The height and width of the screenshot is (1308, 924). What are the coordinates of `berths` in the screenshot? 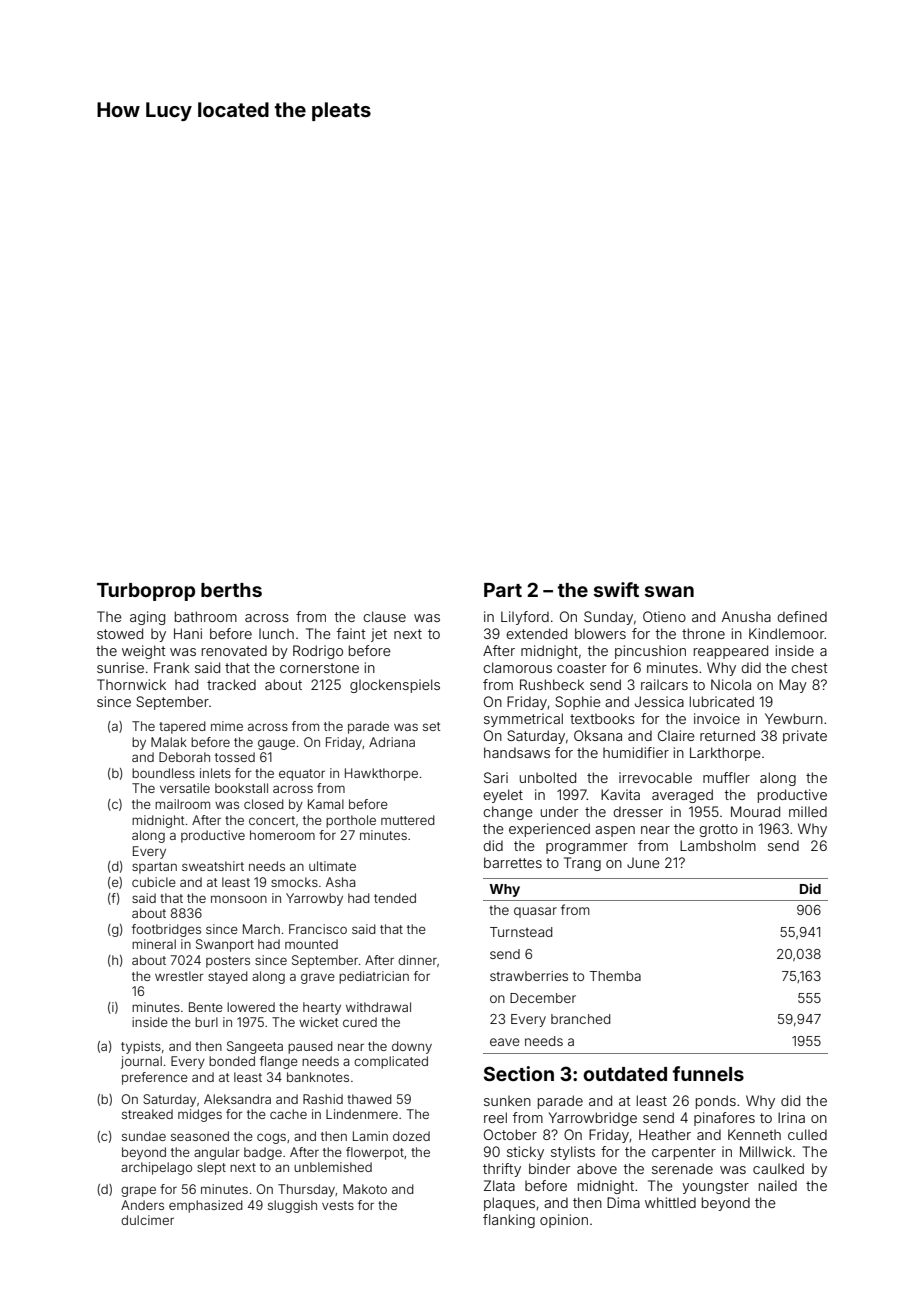 It's located at (231, 590).
